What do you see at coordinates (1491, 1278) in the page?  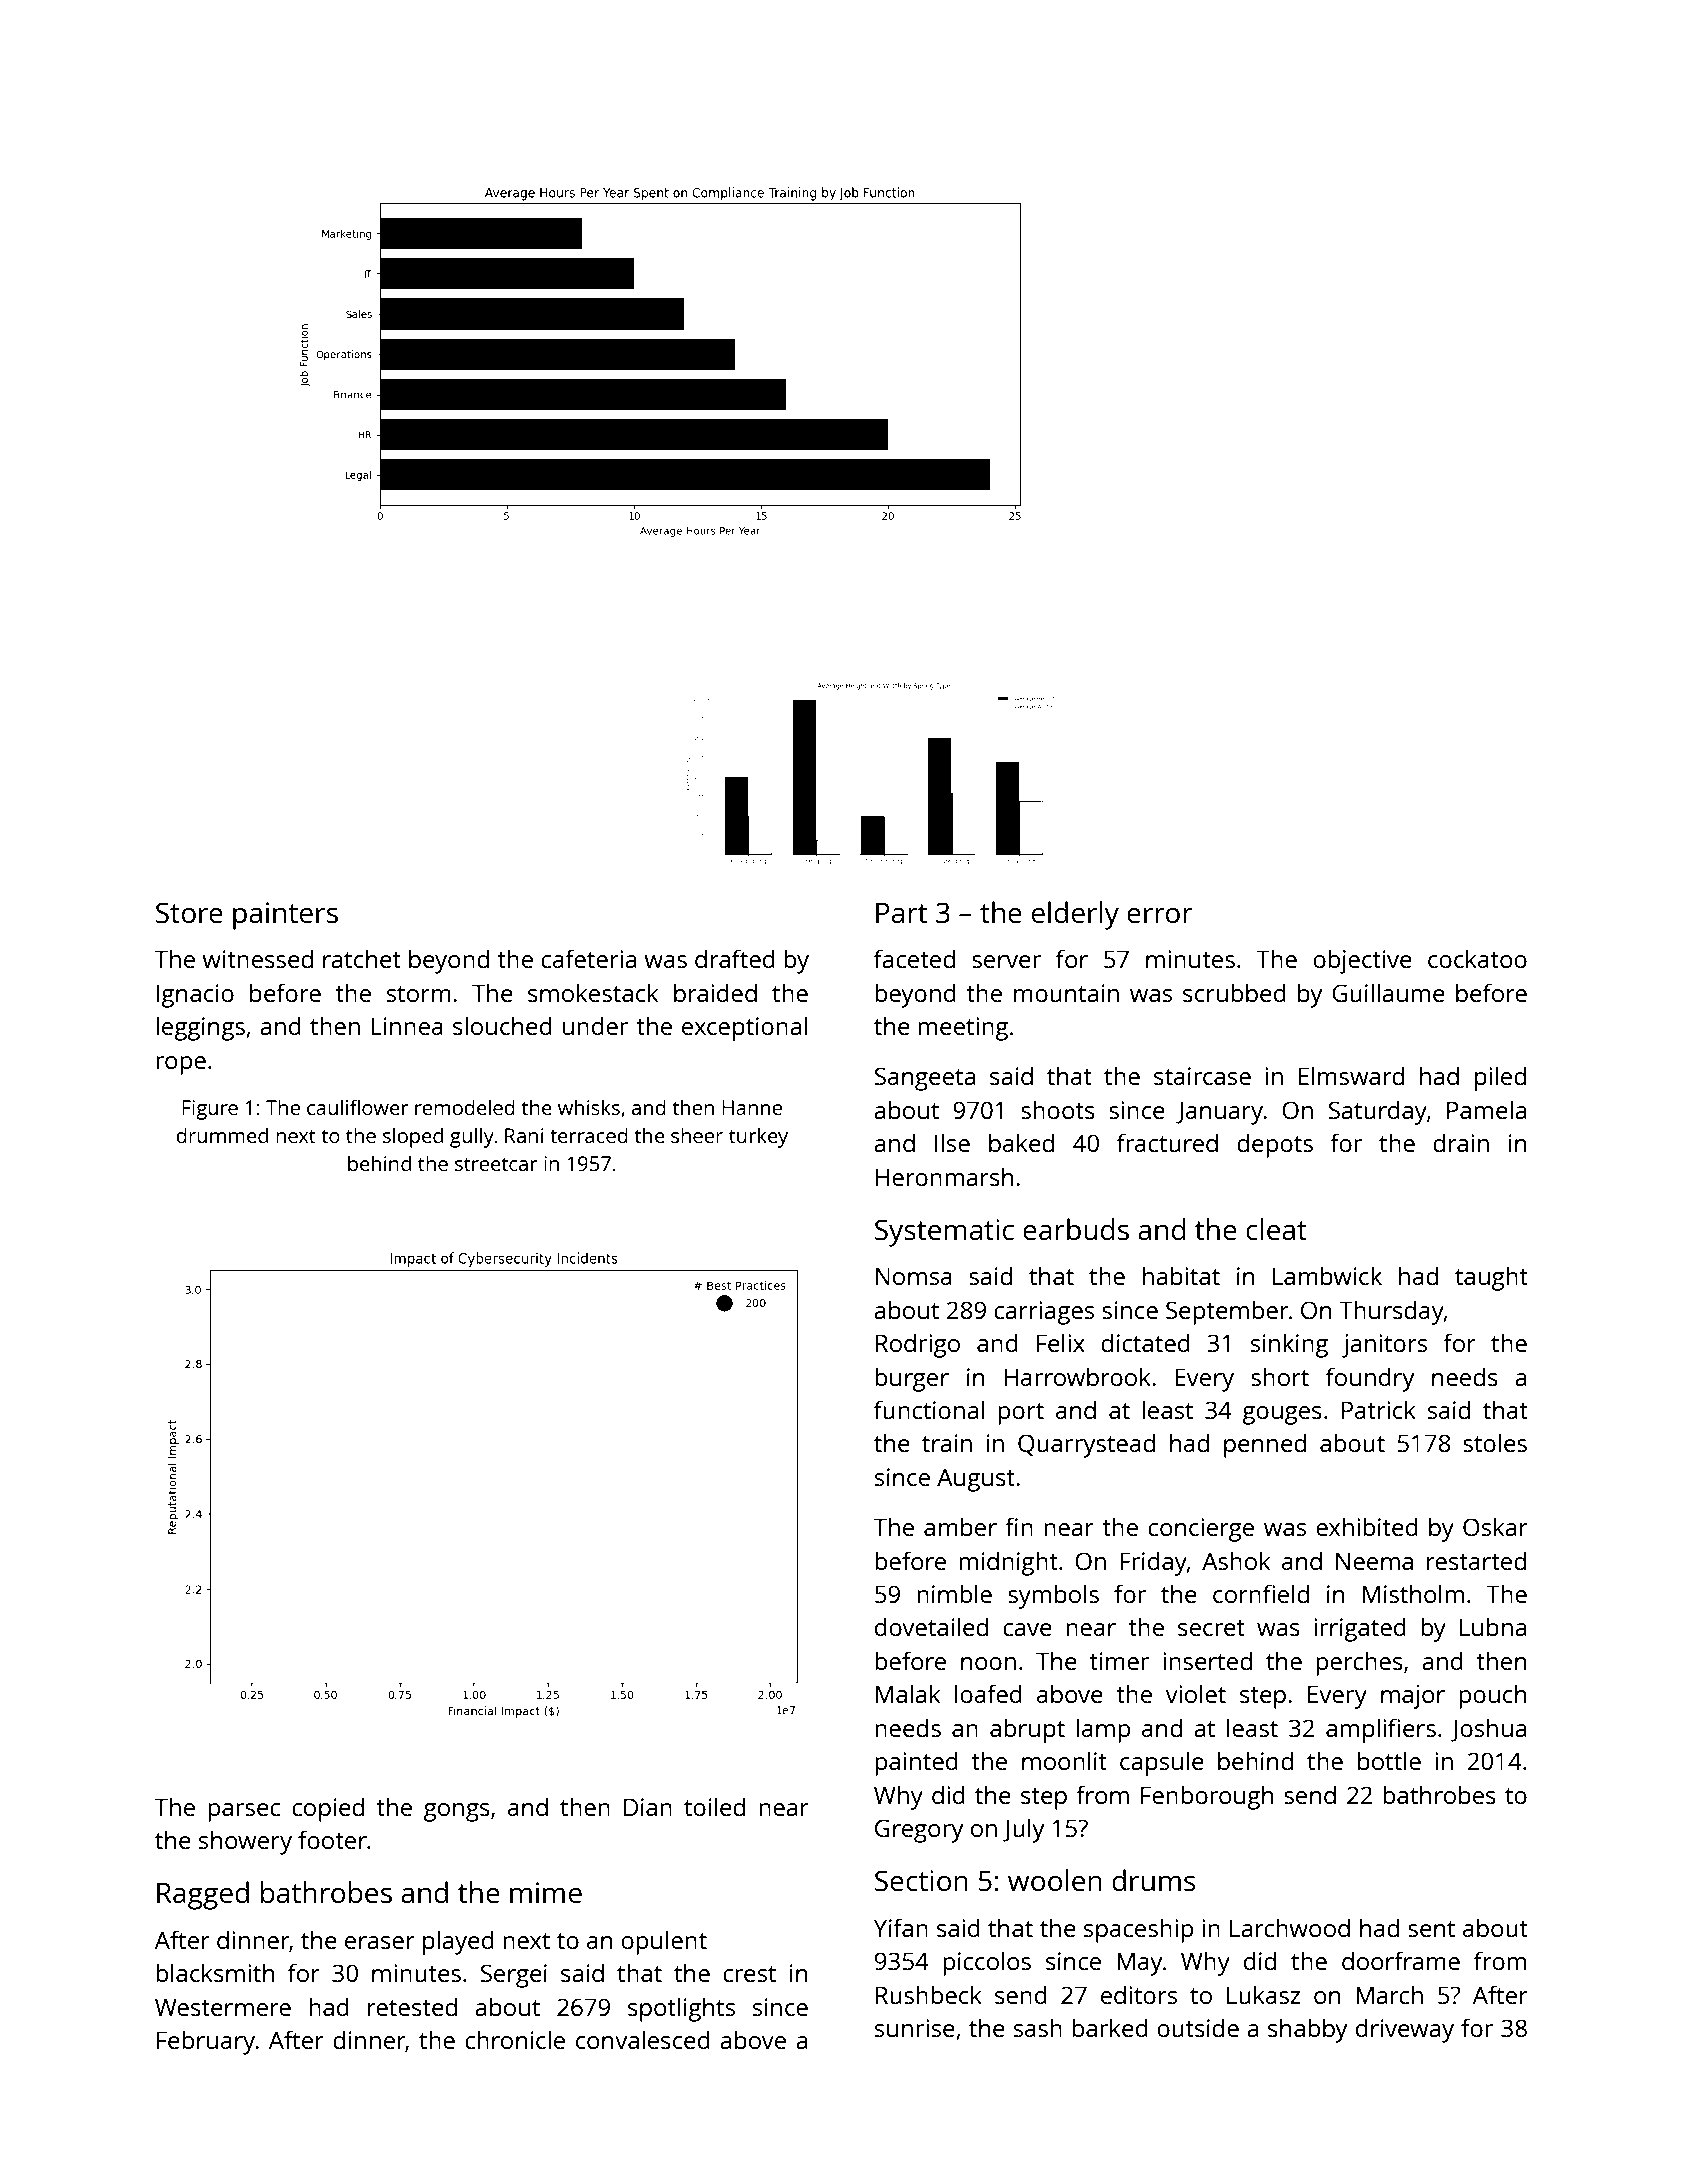 I see `taught` at bounding box center [1491, 1278].
